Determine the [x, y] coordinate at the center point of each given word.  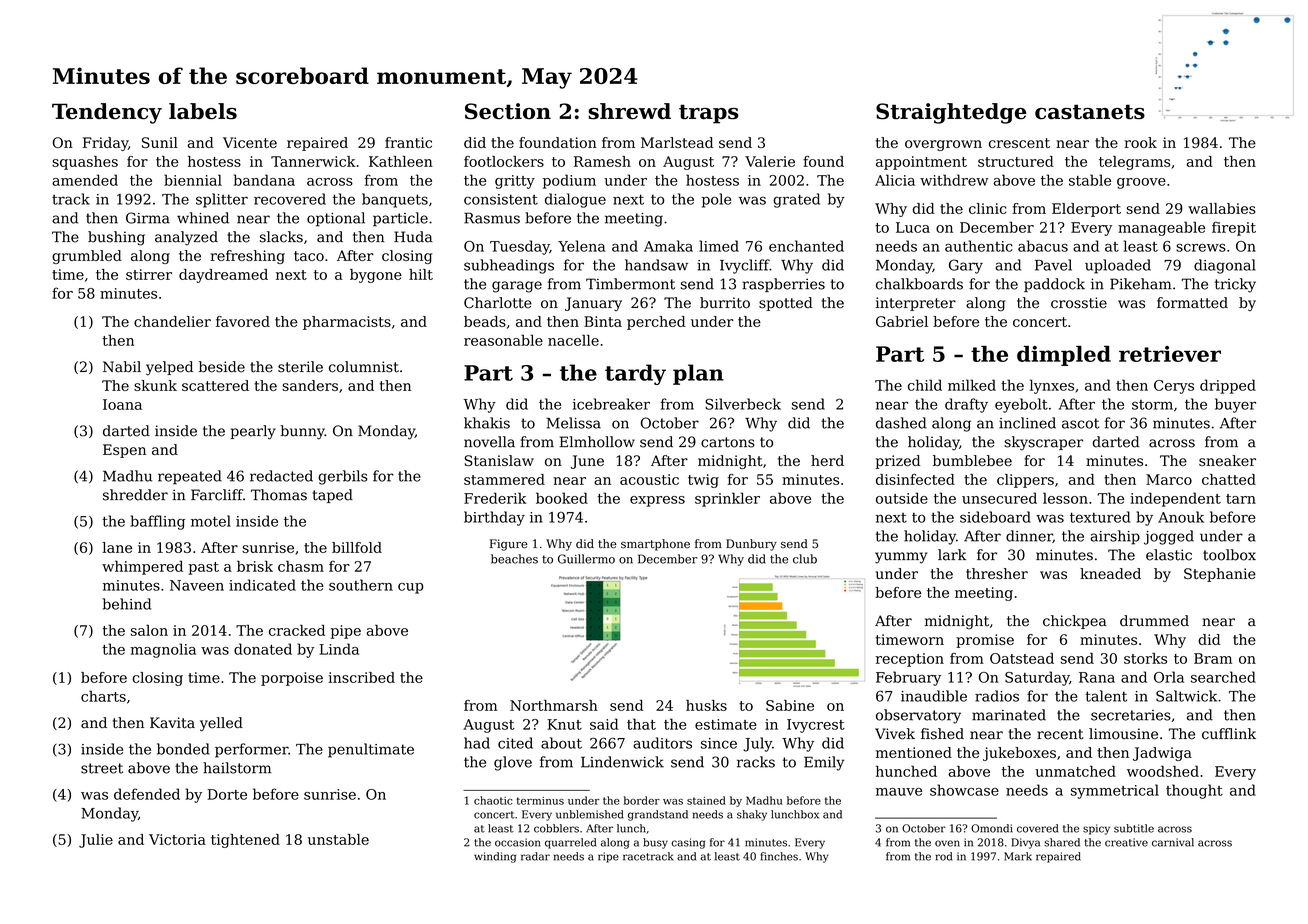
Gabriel [902, 321]
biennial [193, 180]
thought [1194, 791]
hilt [421, 274]
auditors [662, 743]
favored [243, 321]
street [102, 768]
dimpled [1064, 356]
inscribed [361, 677]
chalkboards [919, 284]
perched [656, 323]
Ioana [122, 404]
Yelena [581, 246]
